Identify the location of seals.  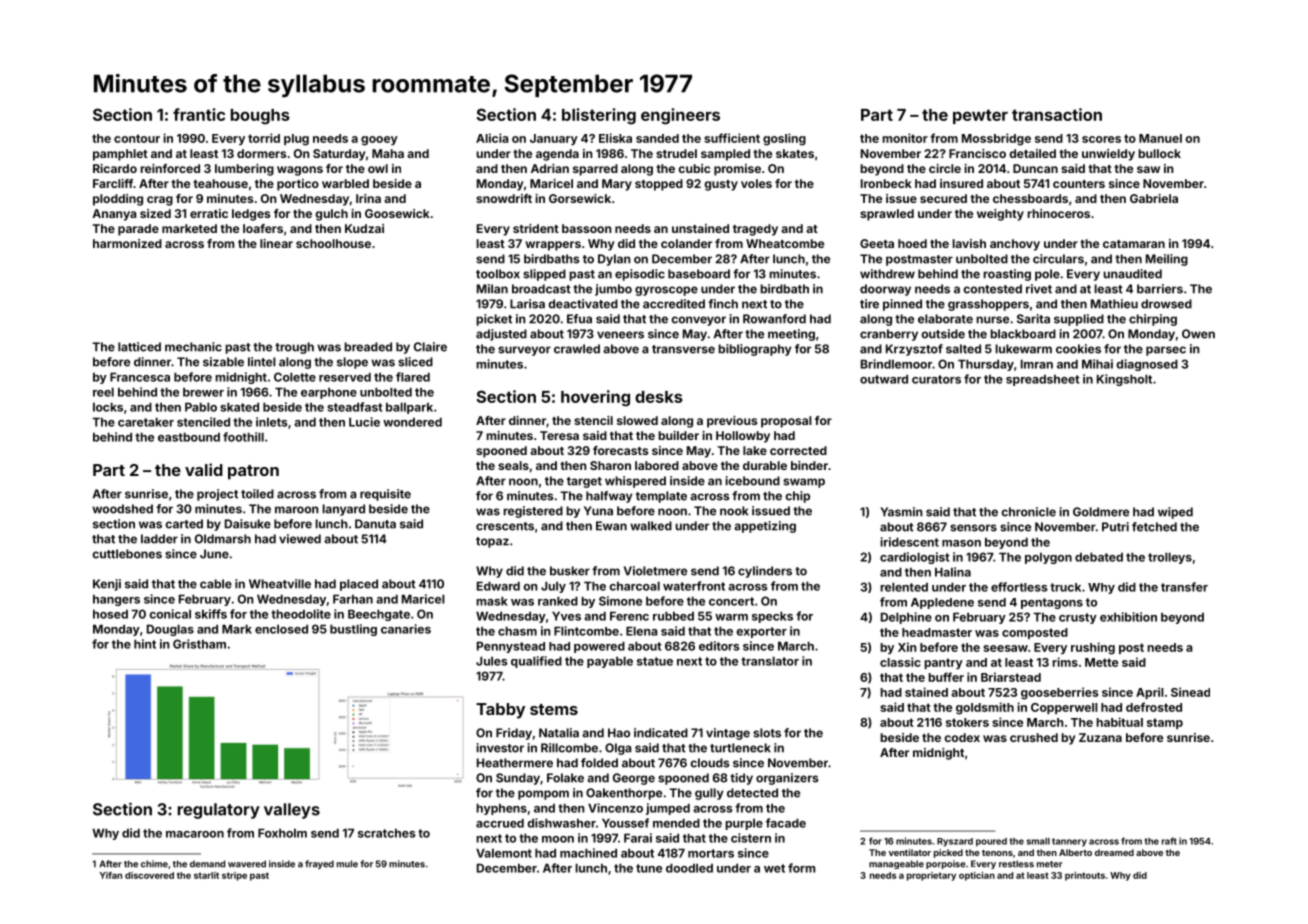
(513, 465).
